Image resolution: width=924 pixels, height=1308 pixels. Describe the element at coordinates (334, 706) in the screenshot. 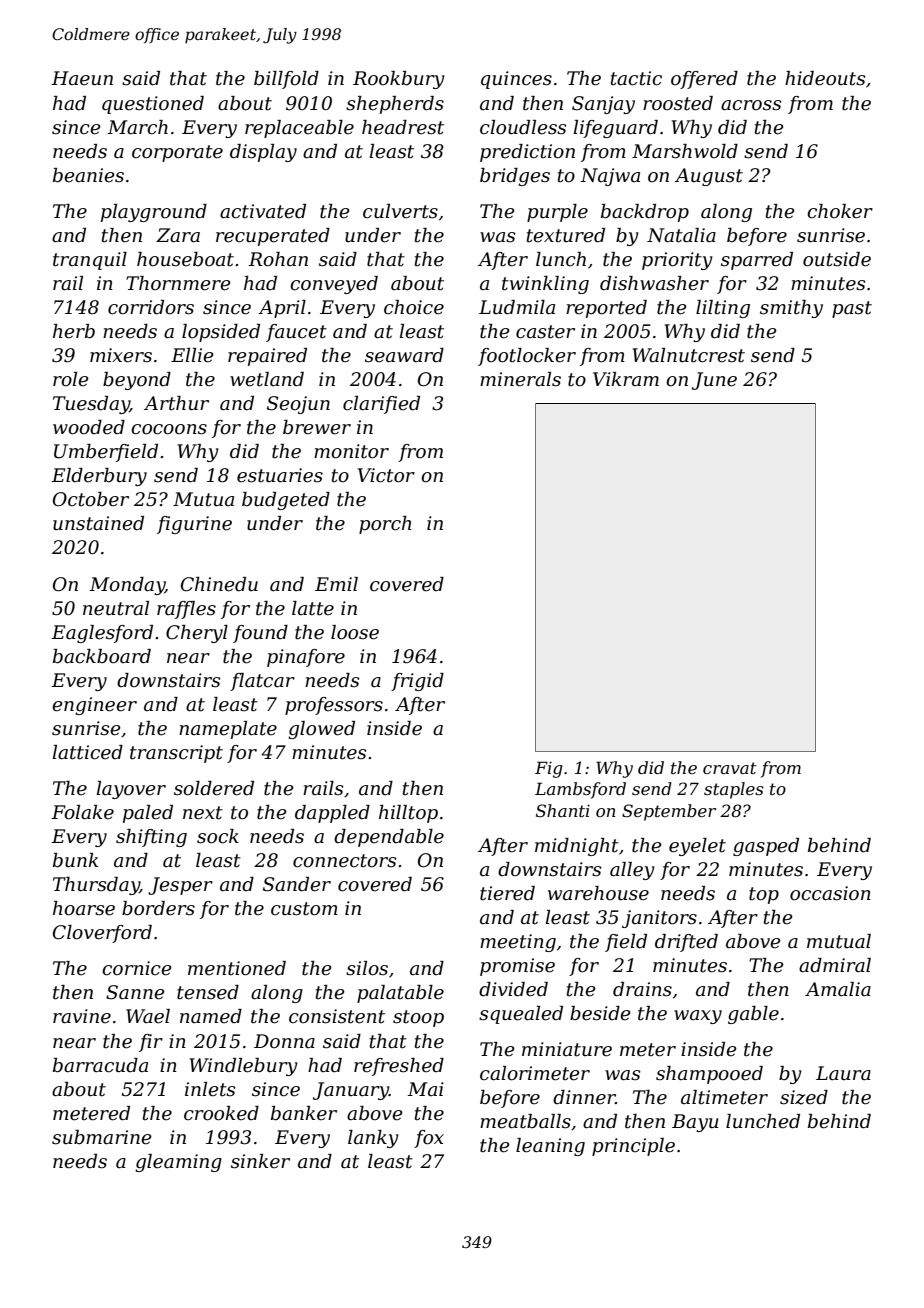

I see `professors` at that location.
